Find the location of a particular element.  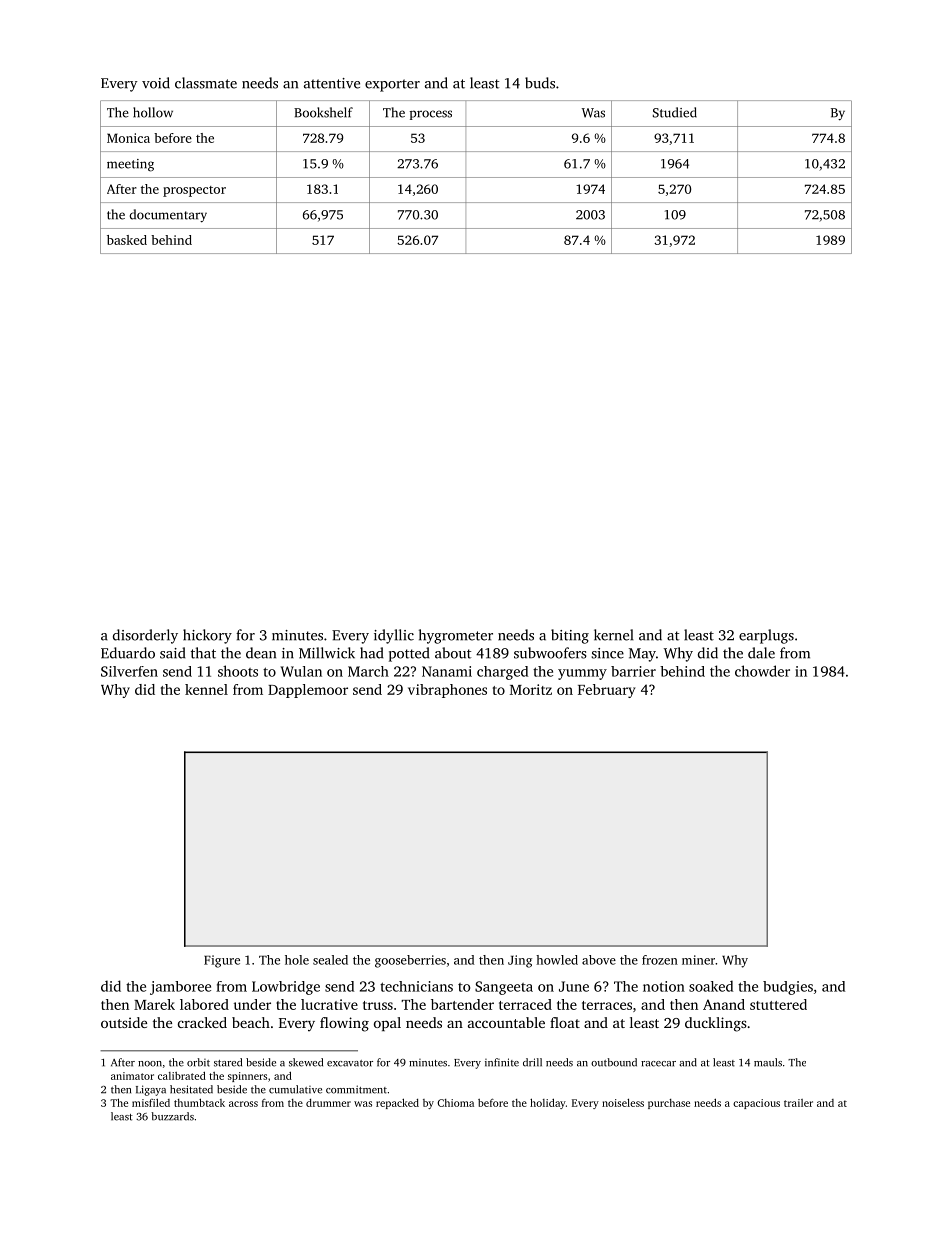

outside is located at coordinates (124, 1022).
